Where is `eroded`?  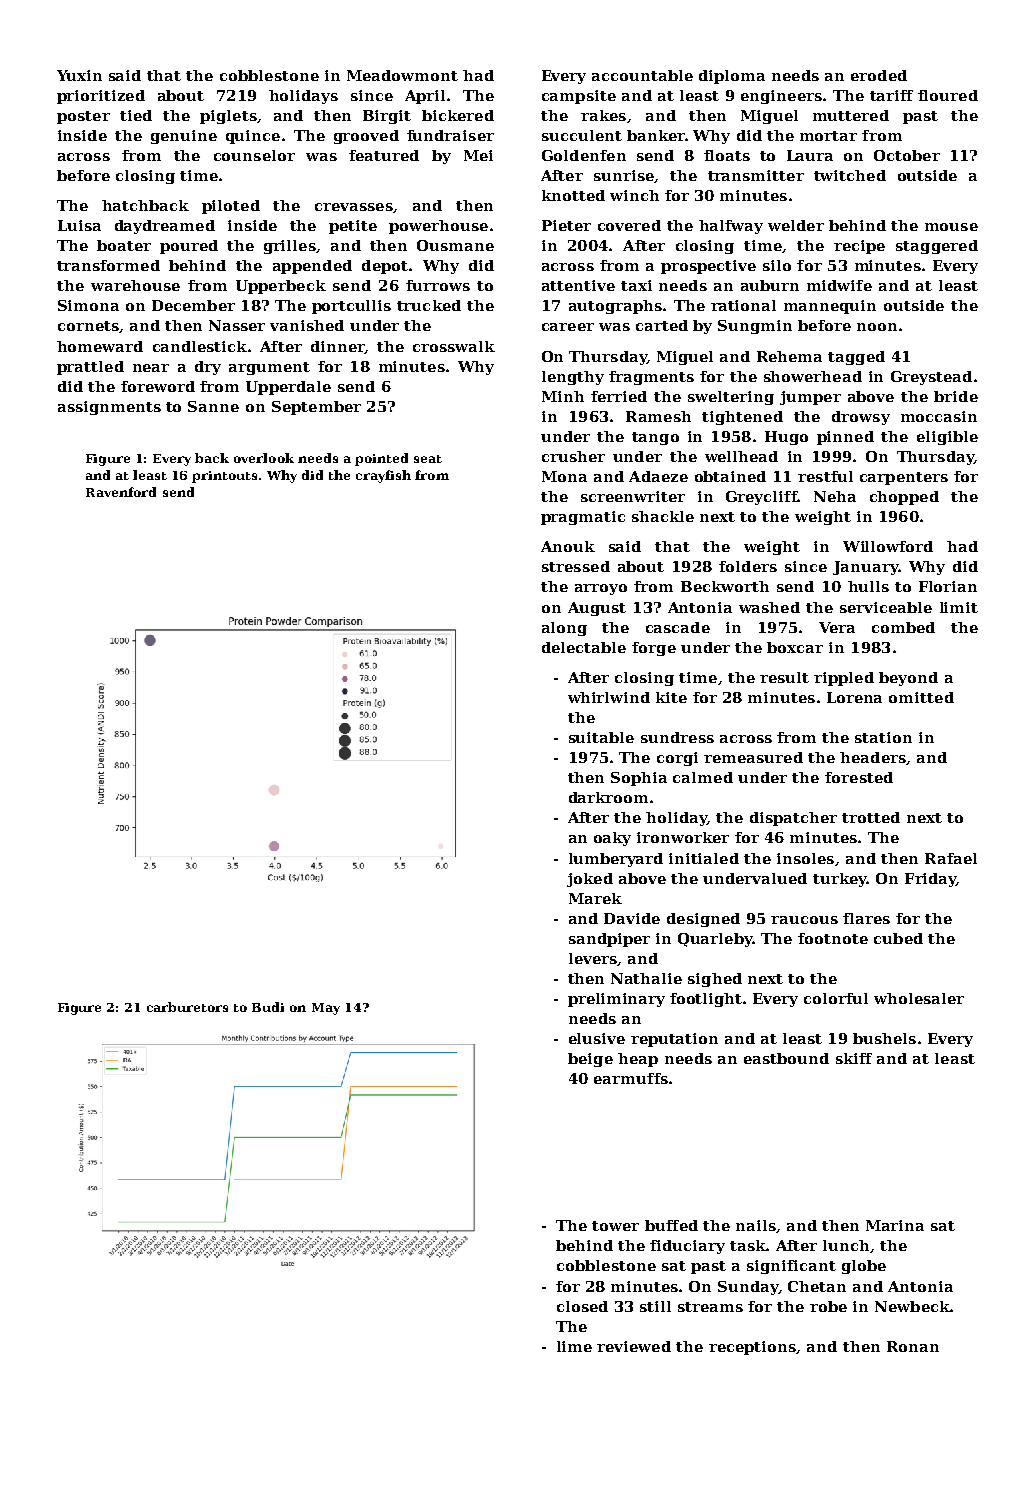
eroded is located at coordinates (879, 75).
